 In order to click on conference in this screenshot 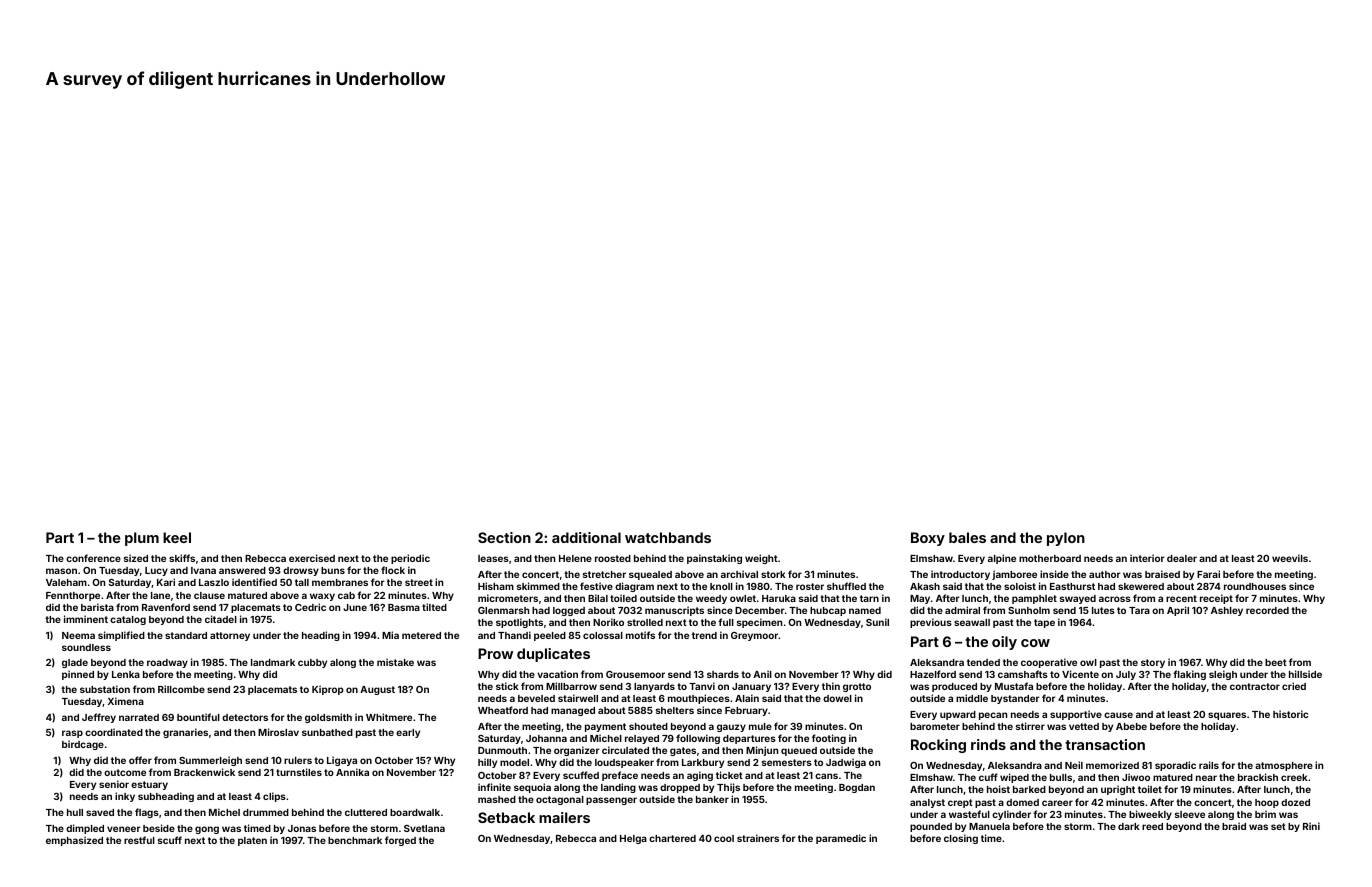, I will do `click(93, 558)`.
